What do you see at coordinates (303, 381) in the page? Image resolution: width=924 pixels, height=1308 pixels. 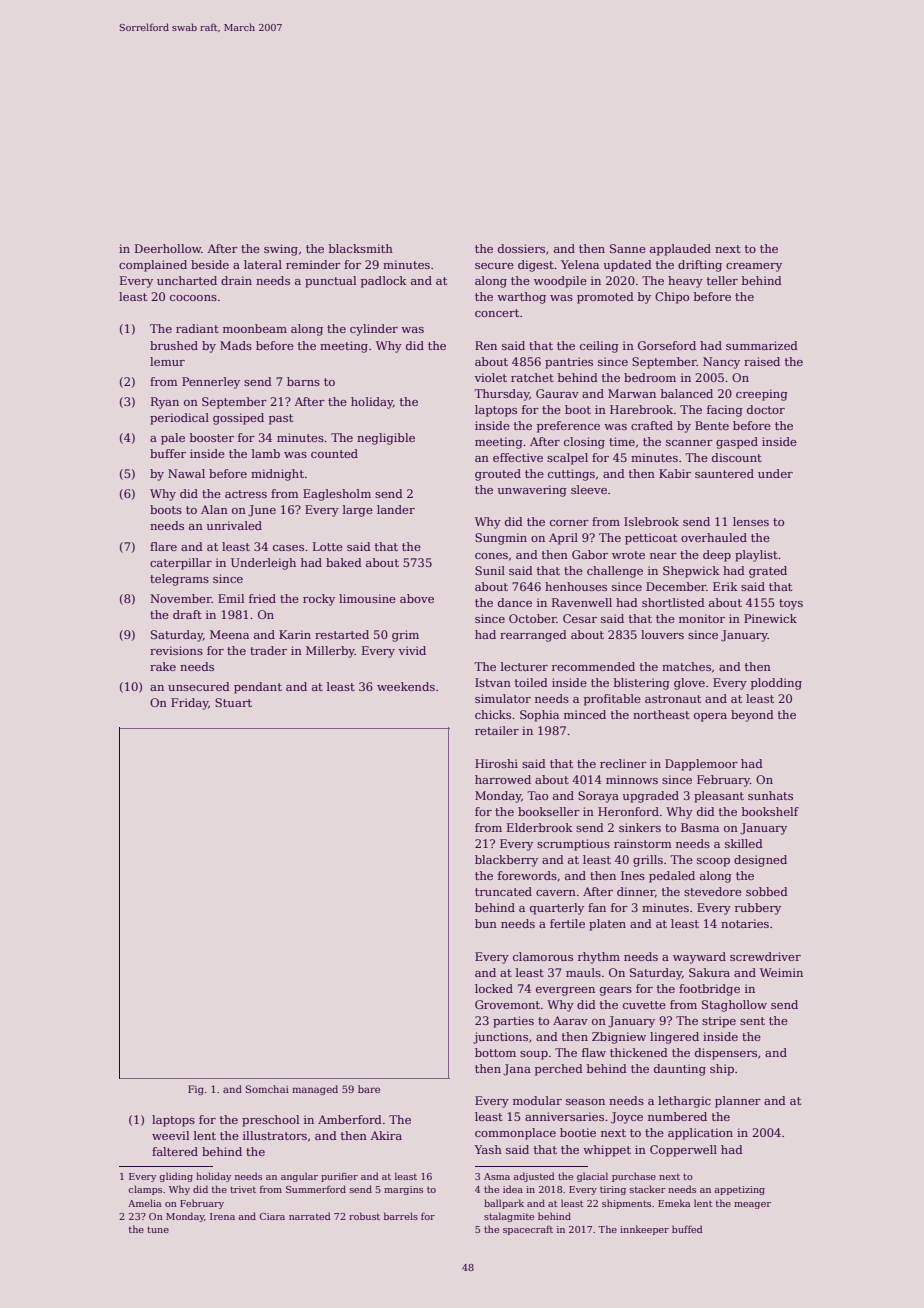 I see `barns` at bounding box center [303, 381].
